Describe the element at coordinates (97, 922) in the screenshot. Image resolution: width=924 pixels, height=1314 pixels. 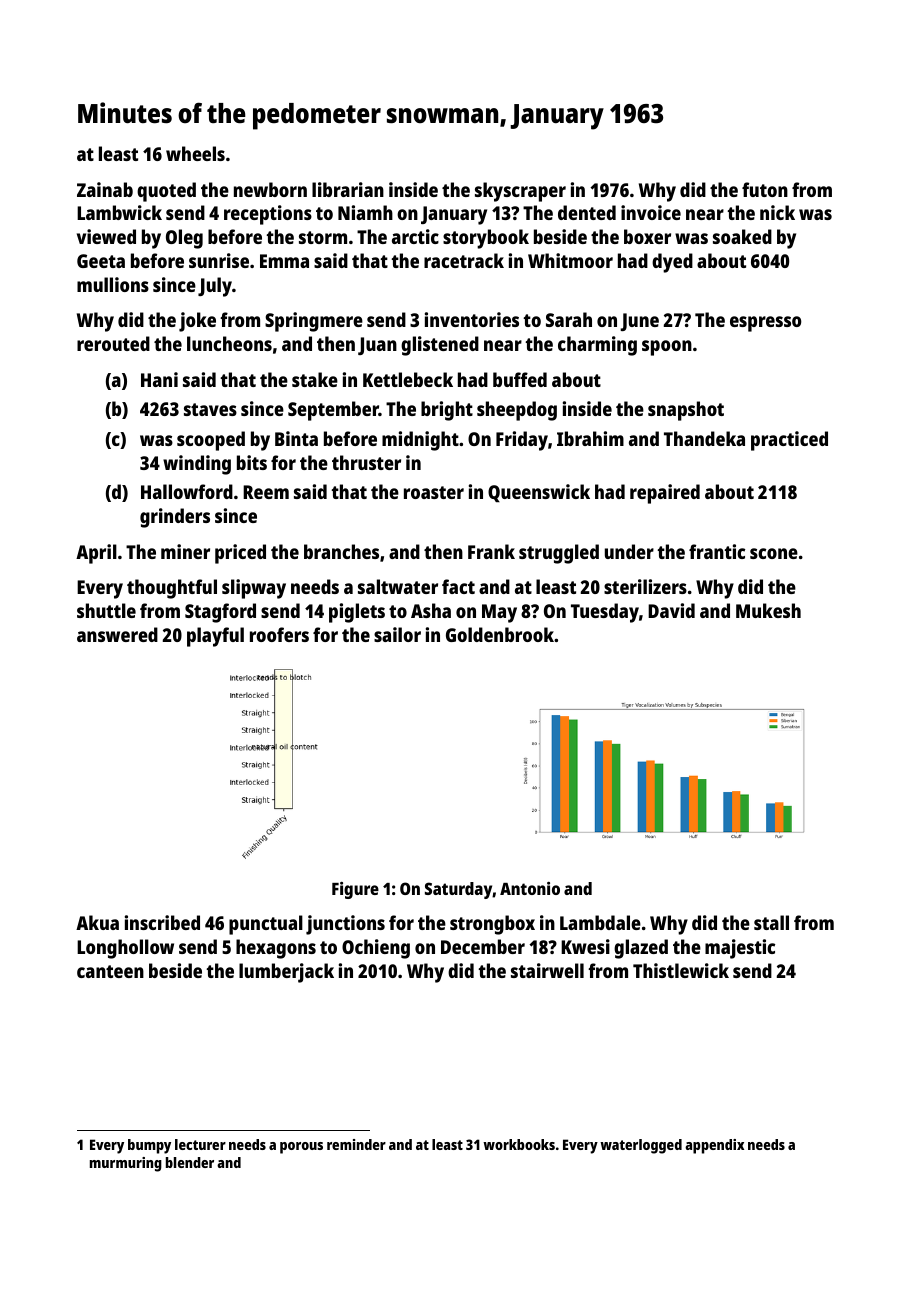
I see `Akua` at that location.
